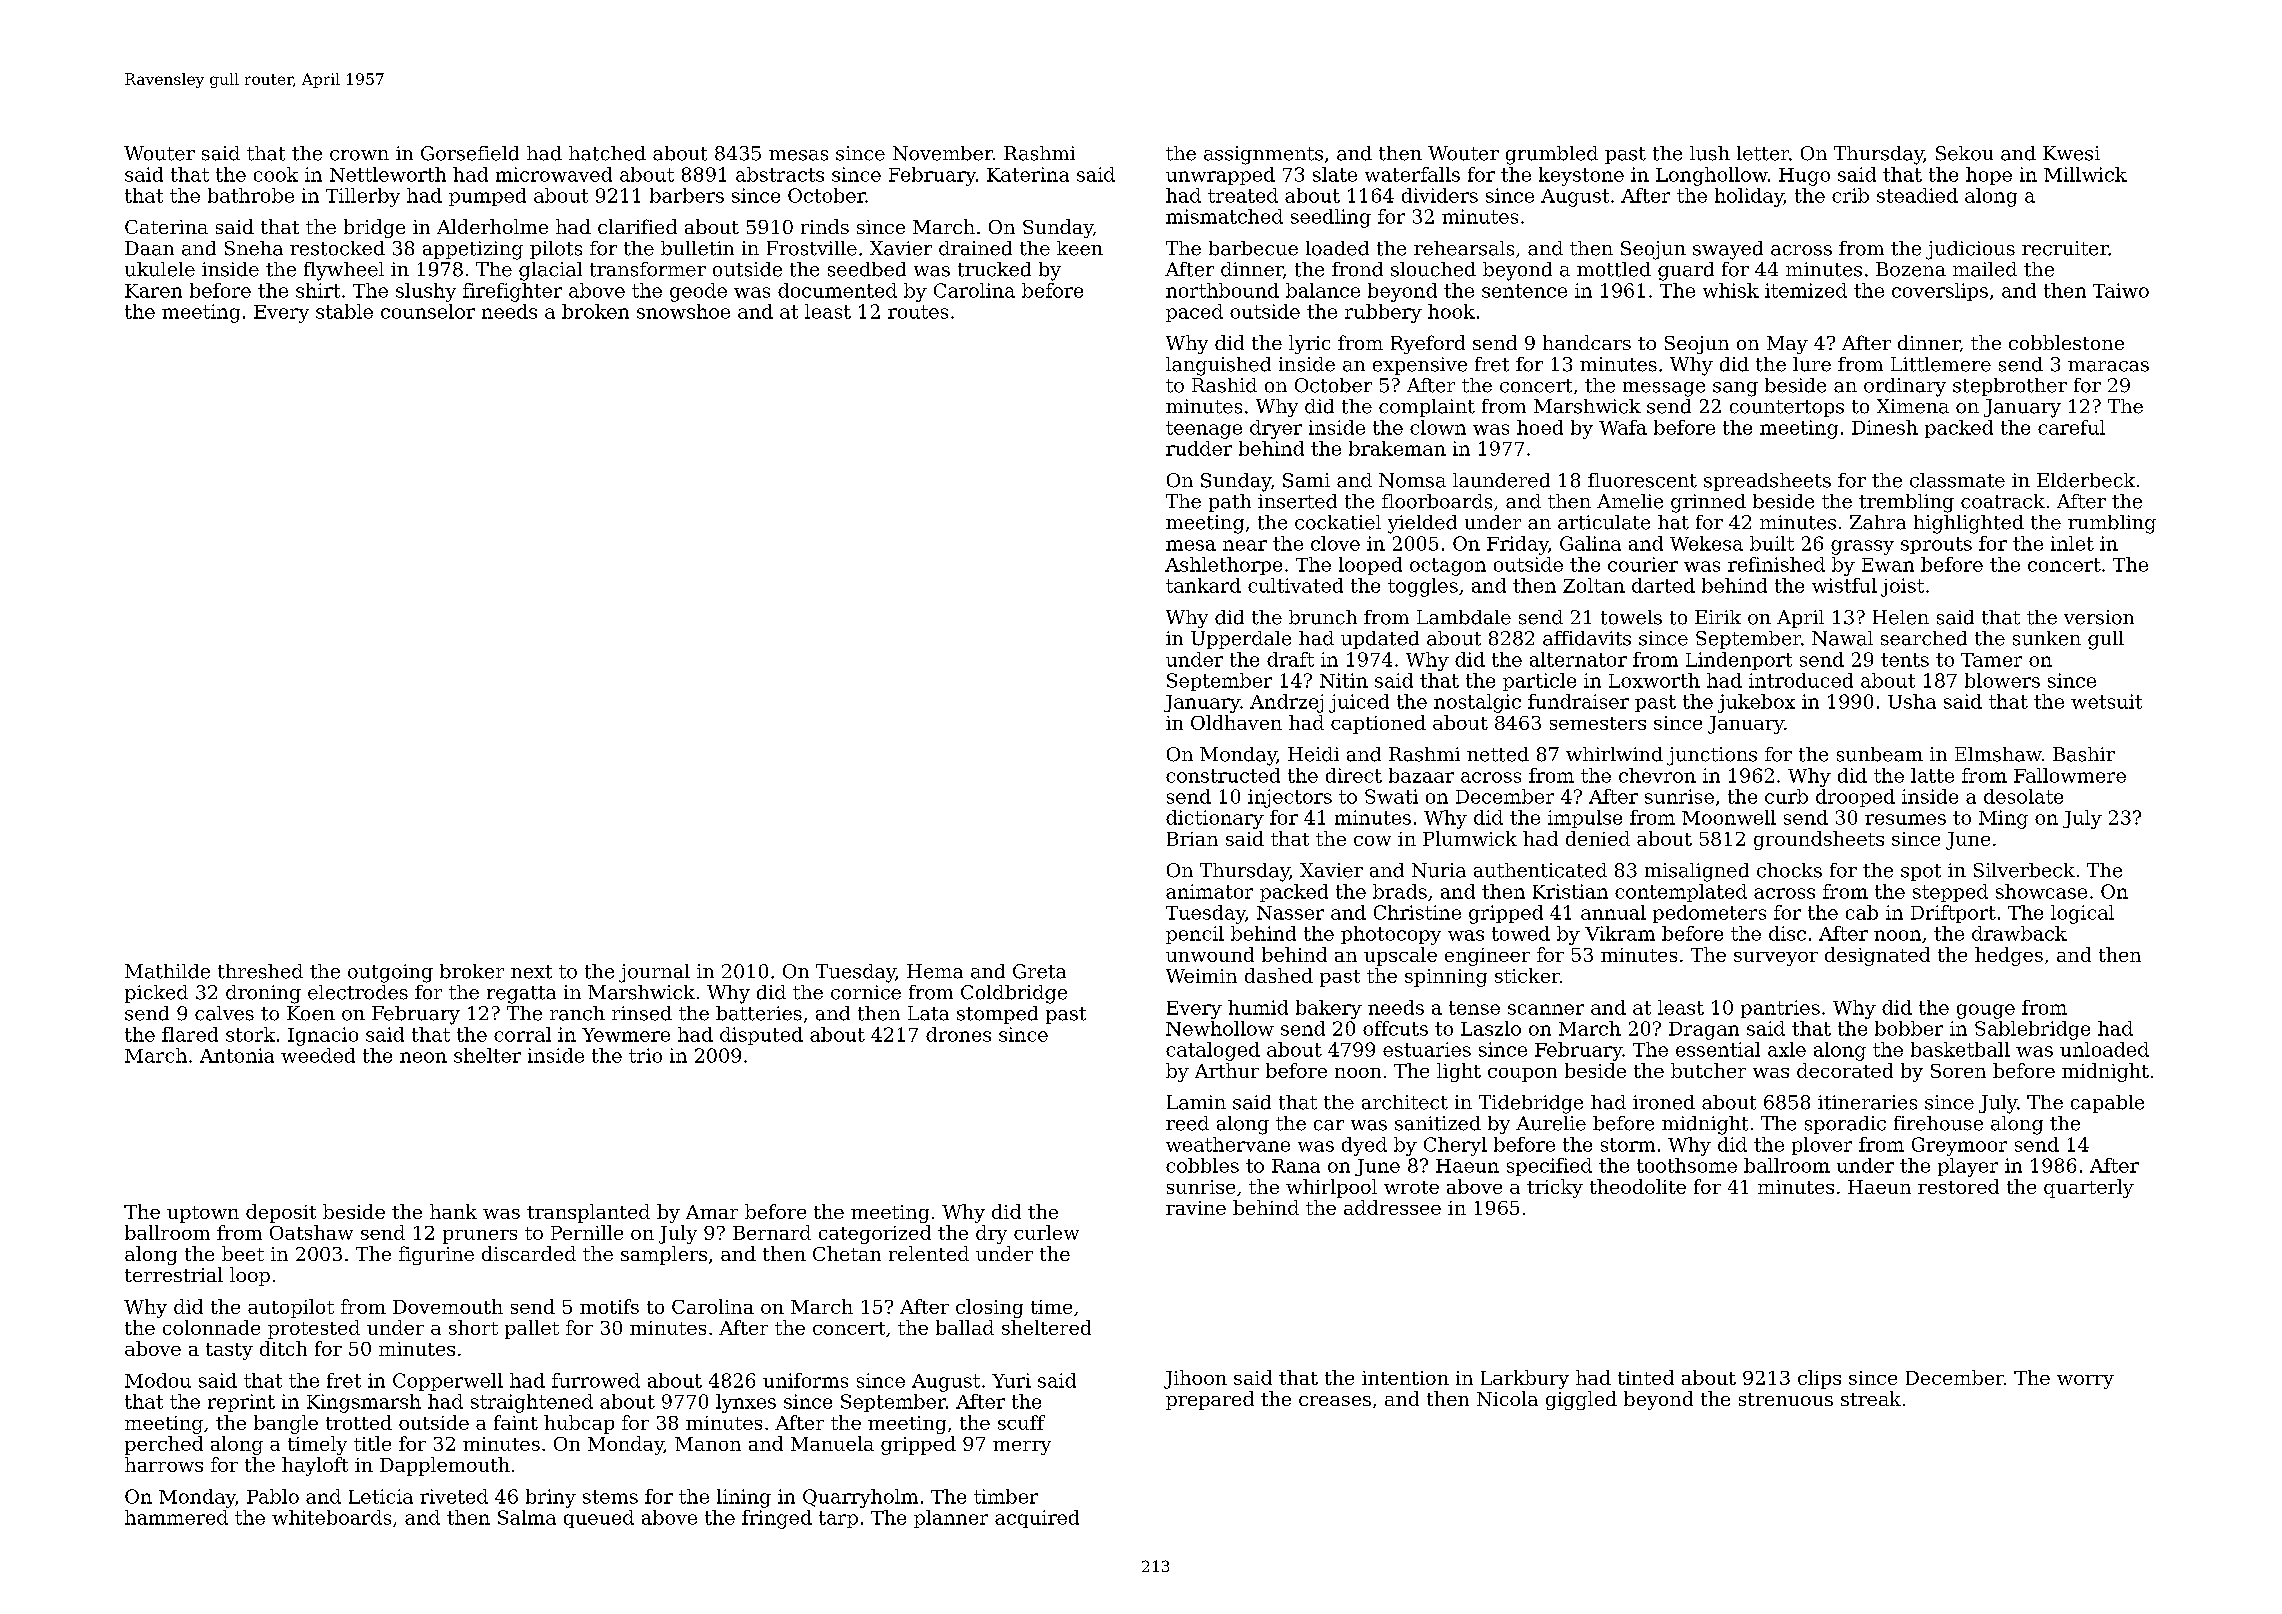 This screenshot has height=1614, width=2282. Describe the element at coordinates (587, 1232) in the screenshot. I see `Pernille` at that location.
